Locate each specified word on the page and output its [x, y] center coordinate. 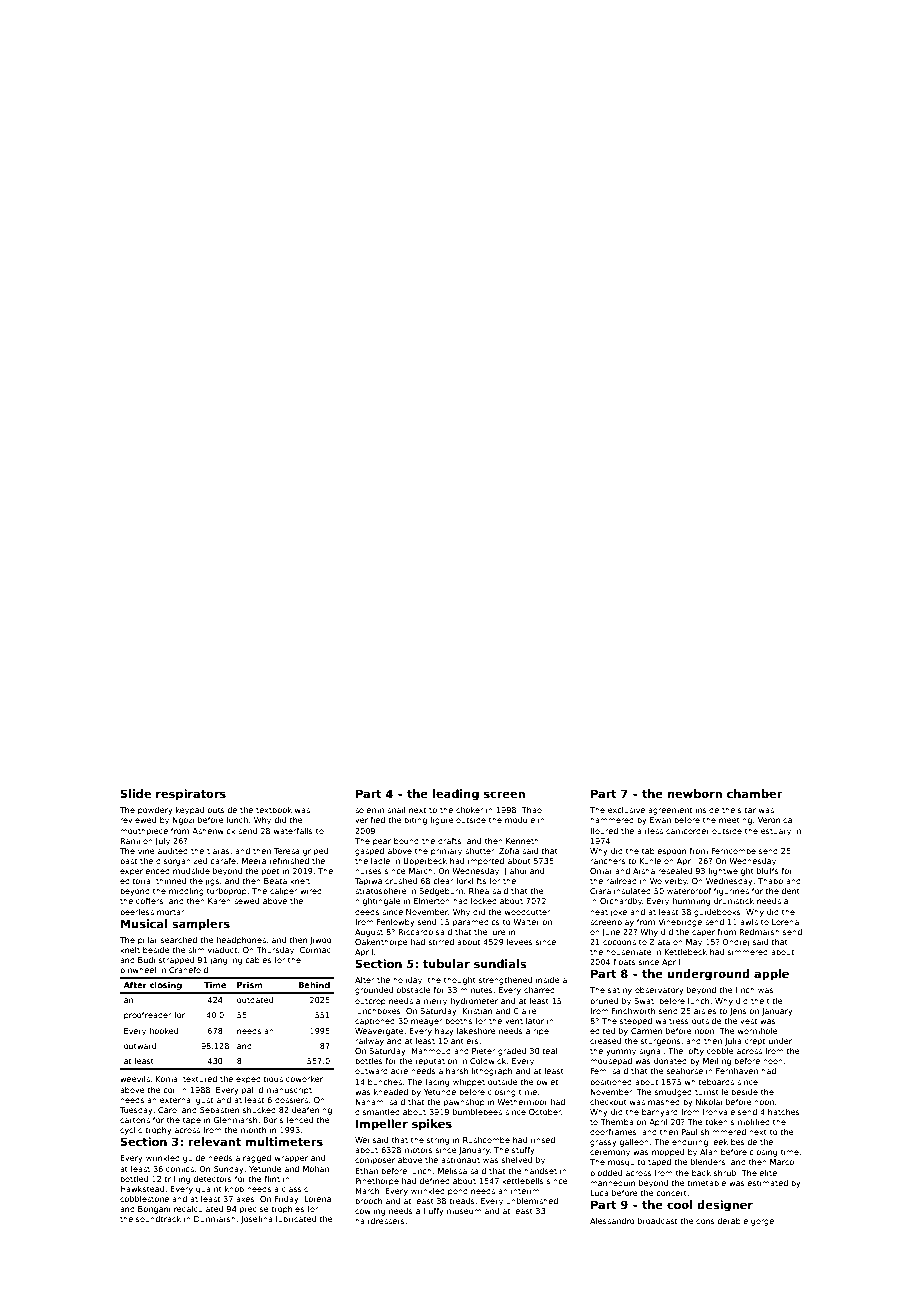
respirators [191, 795]
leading [456, 795]
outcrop [370, 1002]
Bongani [154, 1210]
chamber [755, 793]
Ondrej [735, 943]
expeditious [259, 1080]
